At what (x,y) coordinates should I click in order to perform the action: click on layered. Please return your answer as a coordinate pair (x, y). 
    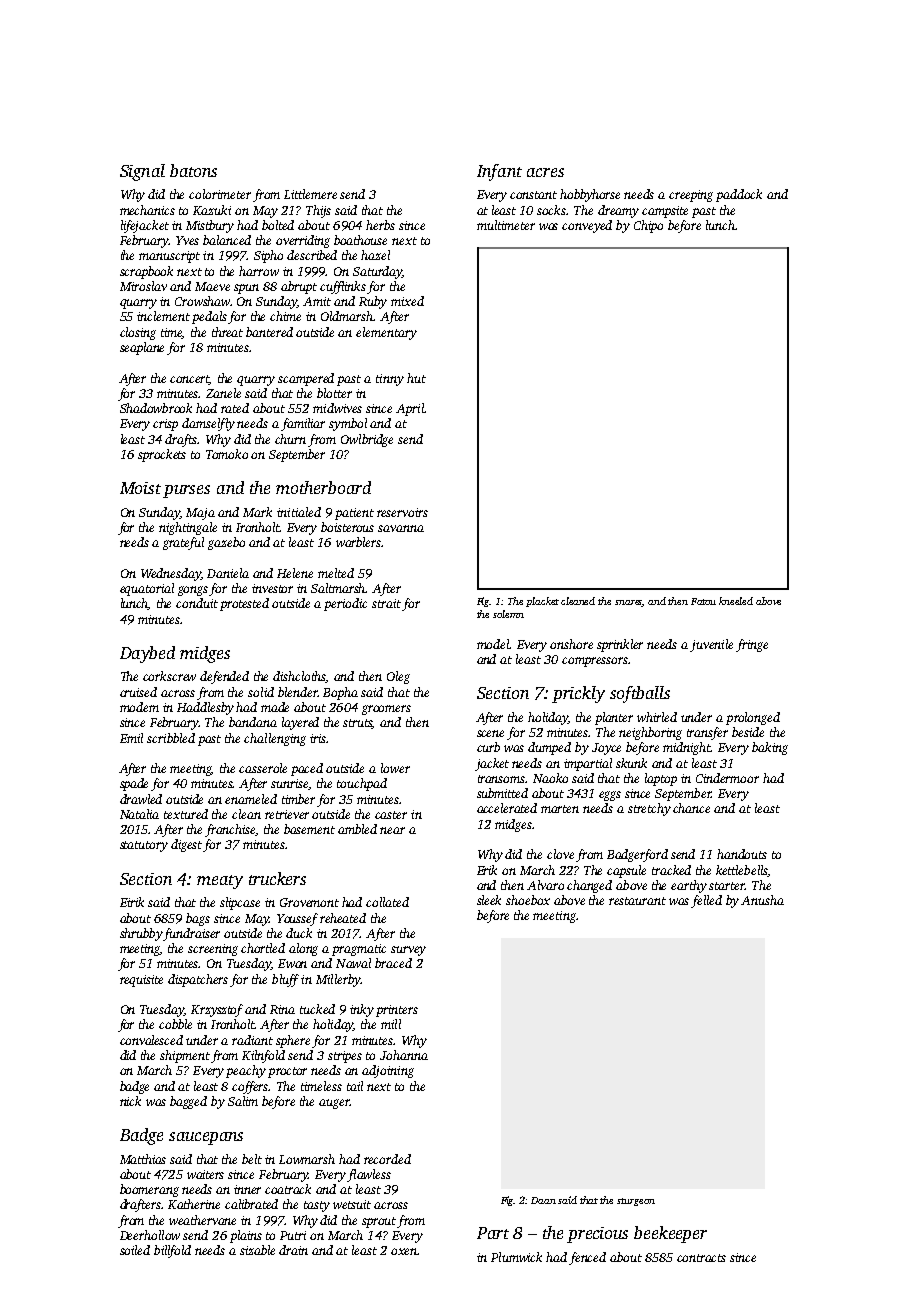
    Looking at the image, I should click on (300, 723).
